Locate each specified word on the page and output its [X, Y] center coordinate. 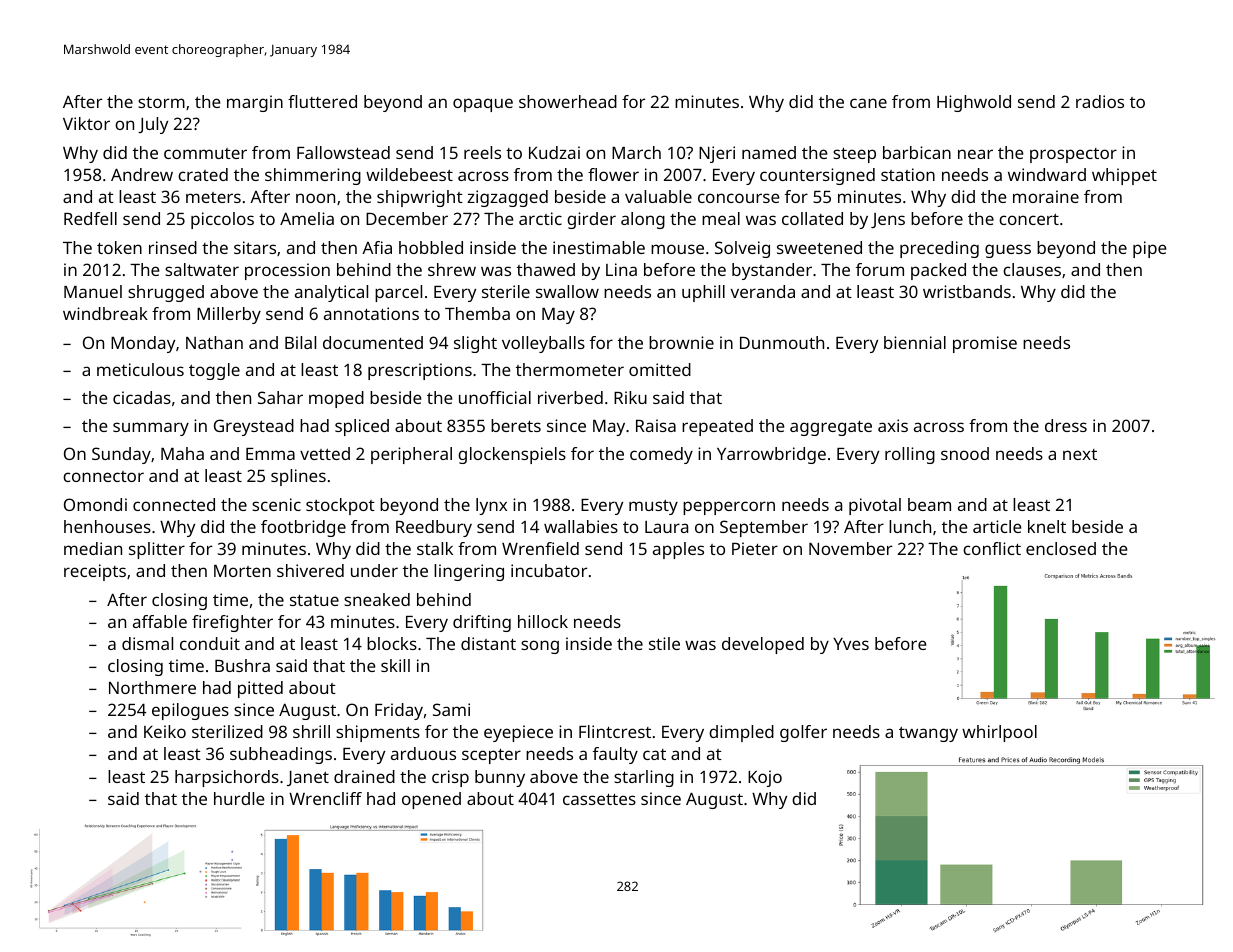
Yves [851, 644]
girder [591, 220]
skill [395, 665]
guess [1008, 251]
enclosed [1061, 548]
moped [336, 399]
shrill [311, 731]
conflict [992, 548]
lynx [491, 506]
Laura [666, 527]
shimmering [313, 176]
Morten [242, 571]
